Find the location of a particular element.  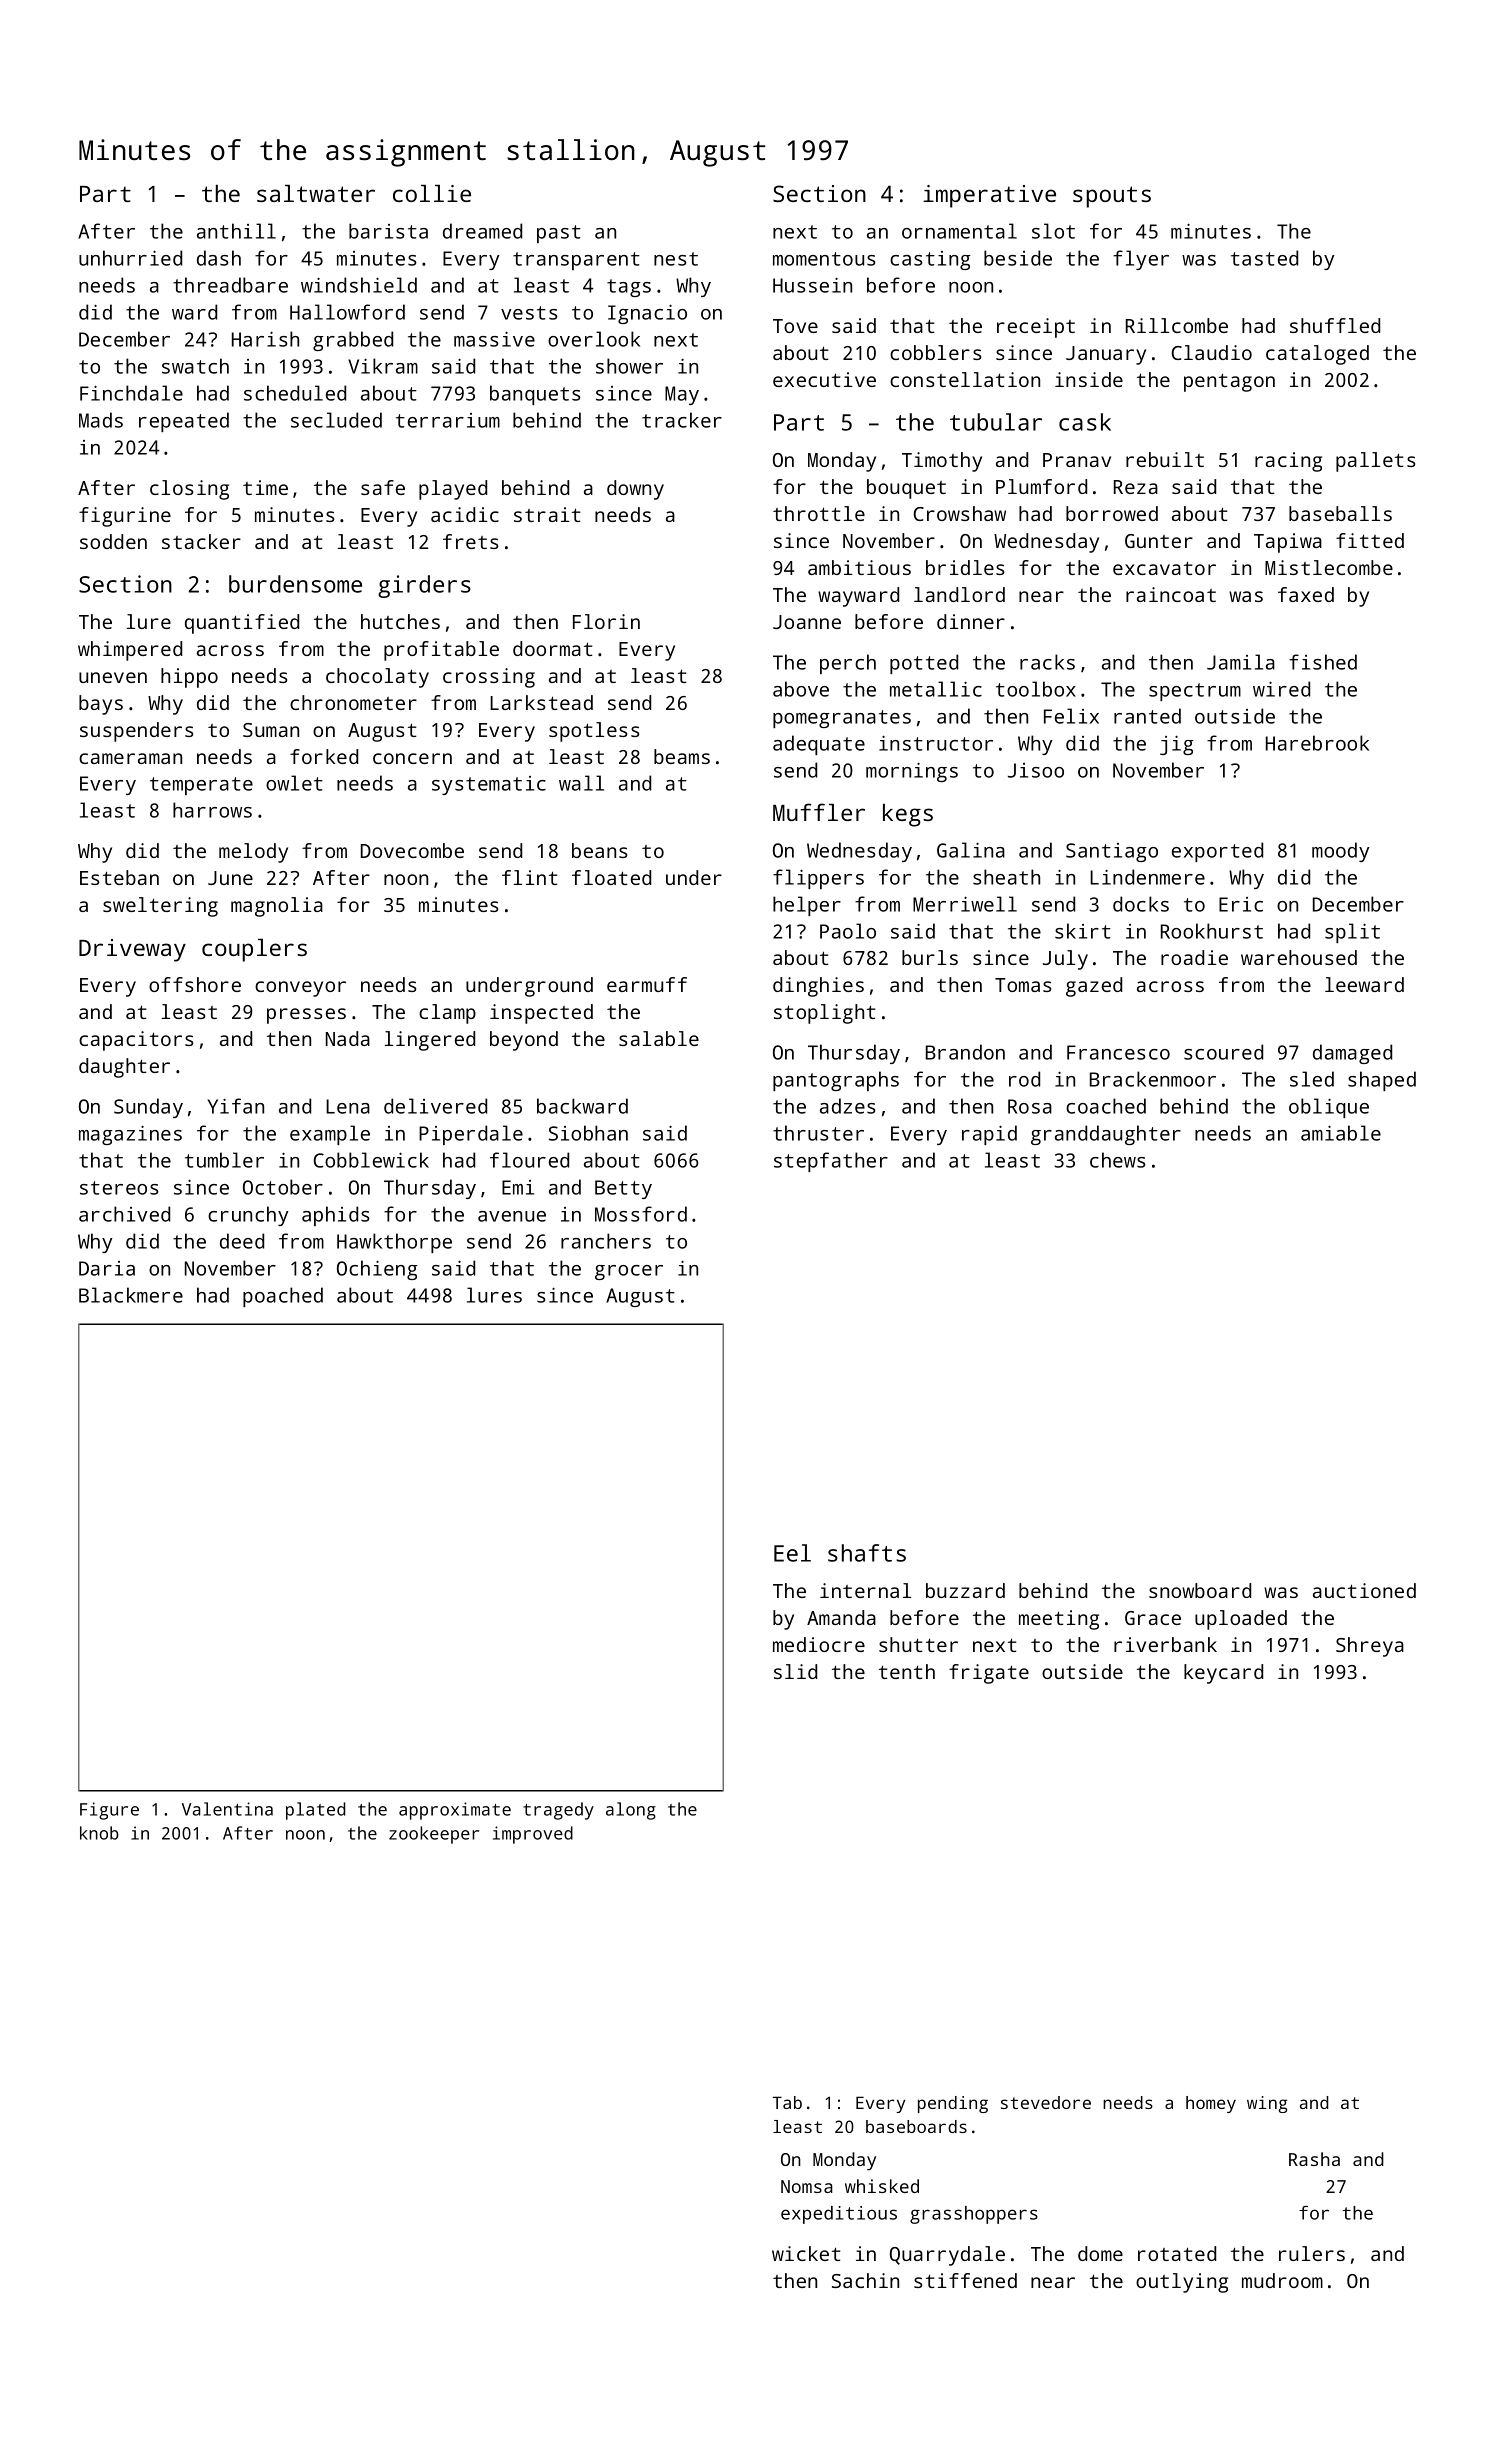

Blackmere is located at coordinates (131, 1295).
